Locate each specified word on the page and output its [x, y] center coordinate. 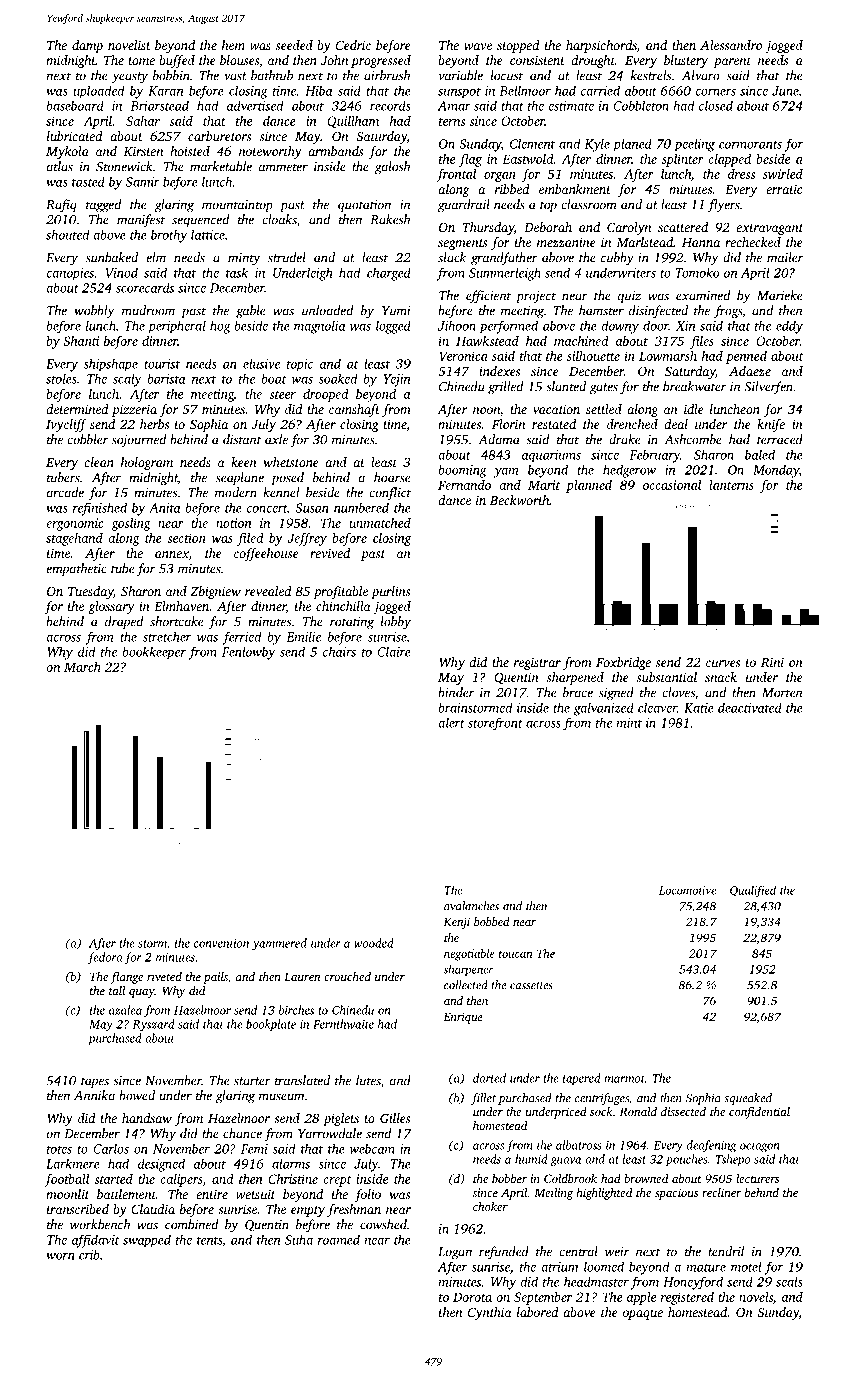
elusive [261, 363]
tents [209, 1241]
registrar [537, 663]
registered [687, 1298]
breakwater [694, 386]
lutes [368, 1080]
